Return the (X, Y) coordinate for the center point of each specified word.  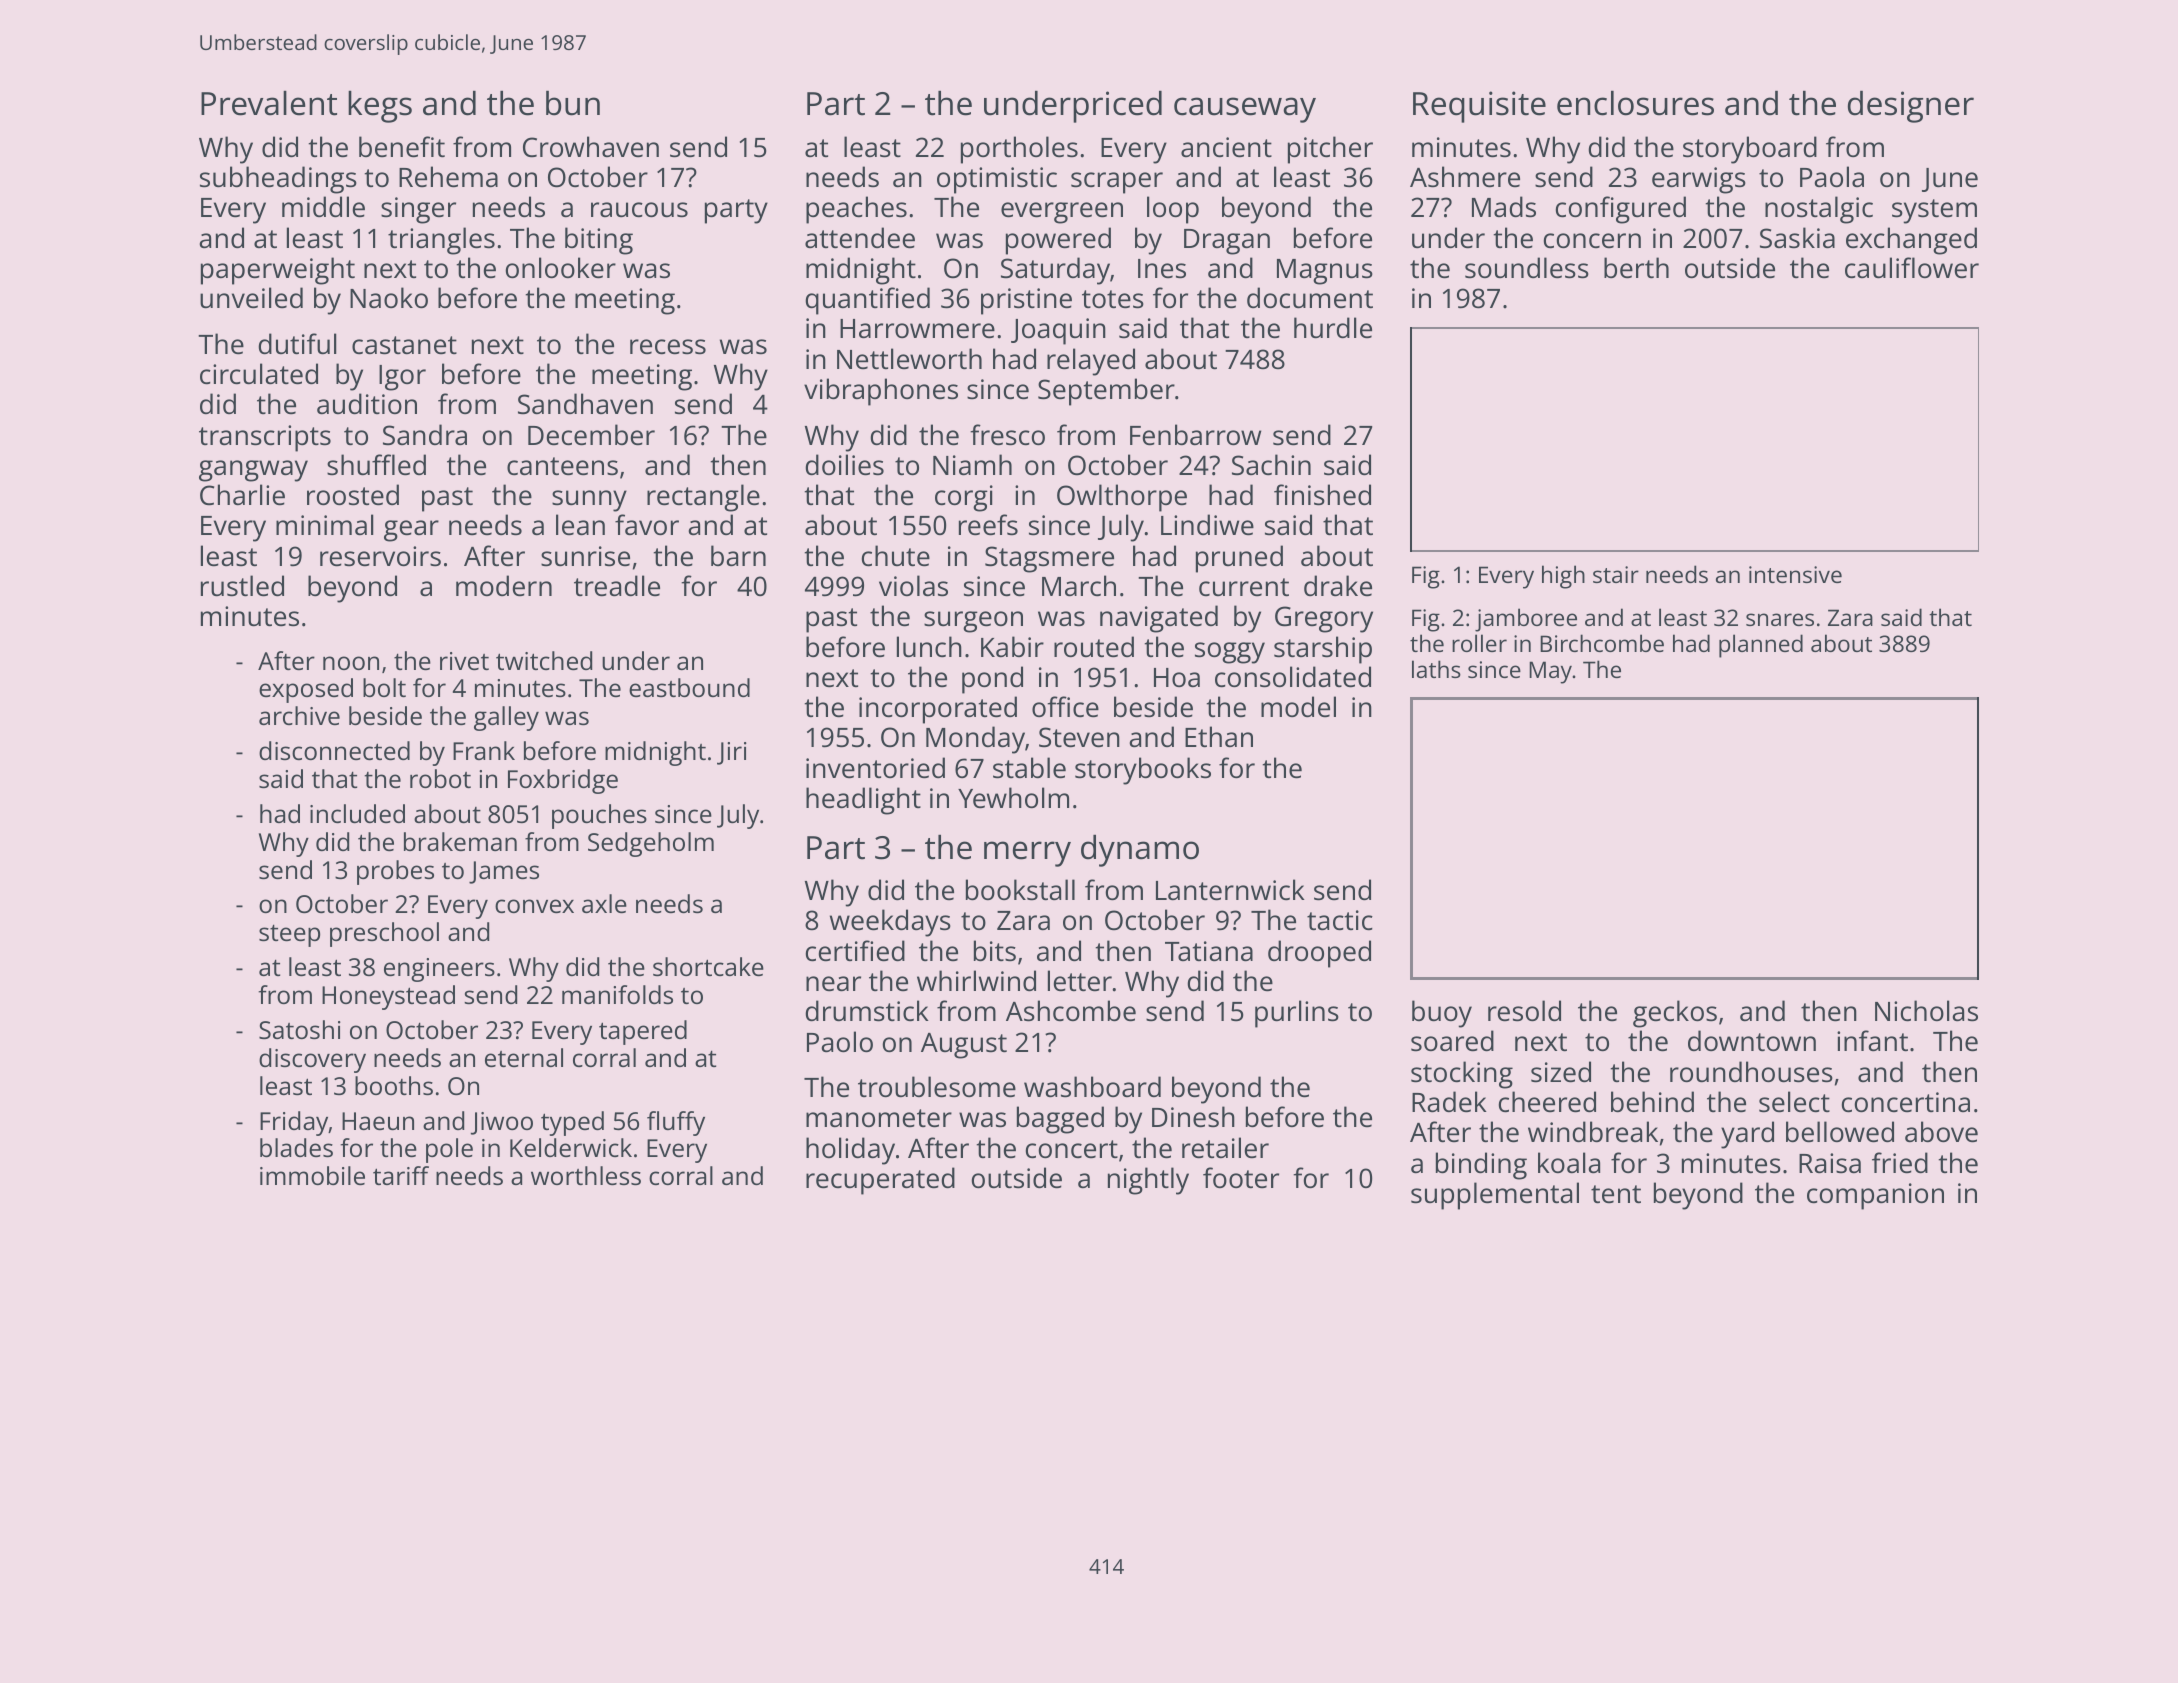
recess (668, 347)
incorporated (938, 710)
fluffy (676, 1123)
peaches (856, 210)
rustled (242, 586)
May (1551, 672)
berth (1636, 268)
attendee (860, 238)
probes (395, 872)
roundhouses (1751, 1072)
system (1934, 211)
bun (573, 103)
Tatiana (1209, 951)
